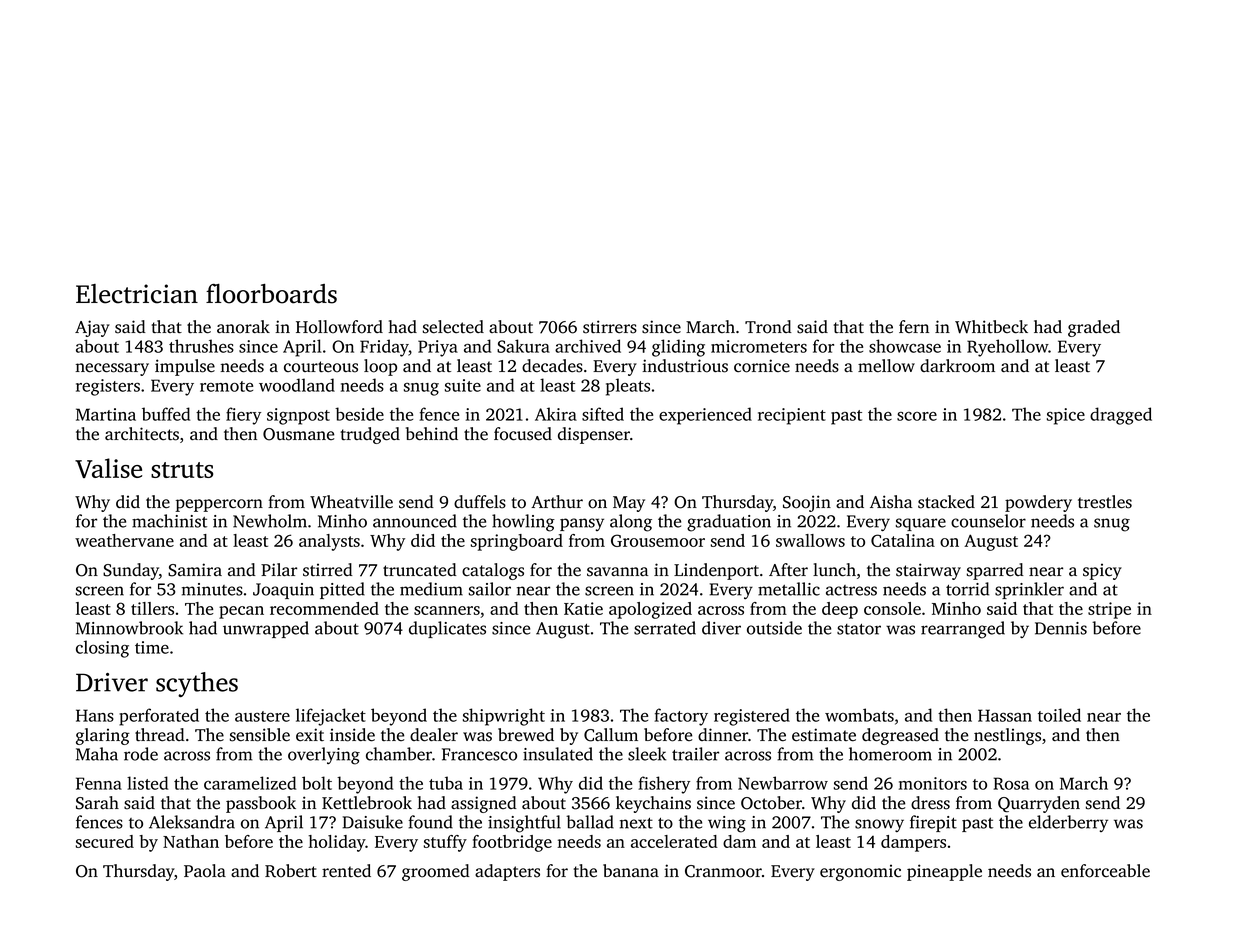  I want to click on graded, so click(1094, 328).
